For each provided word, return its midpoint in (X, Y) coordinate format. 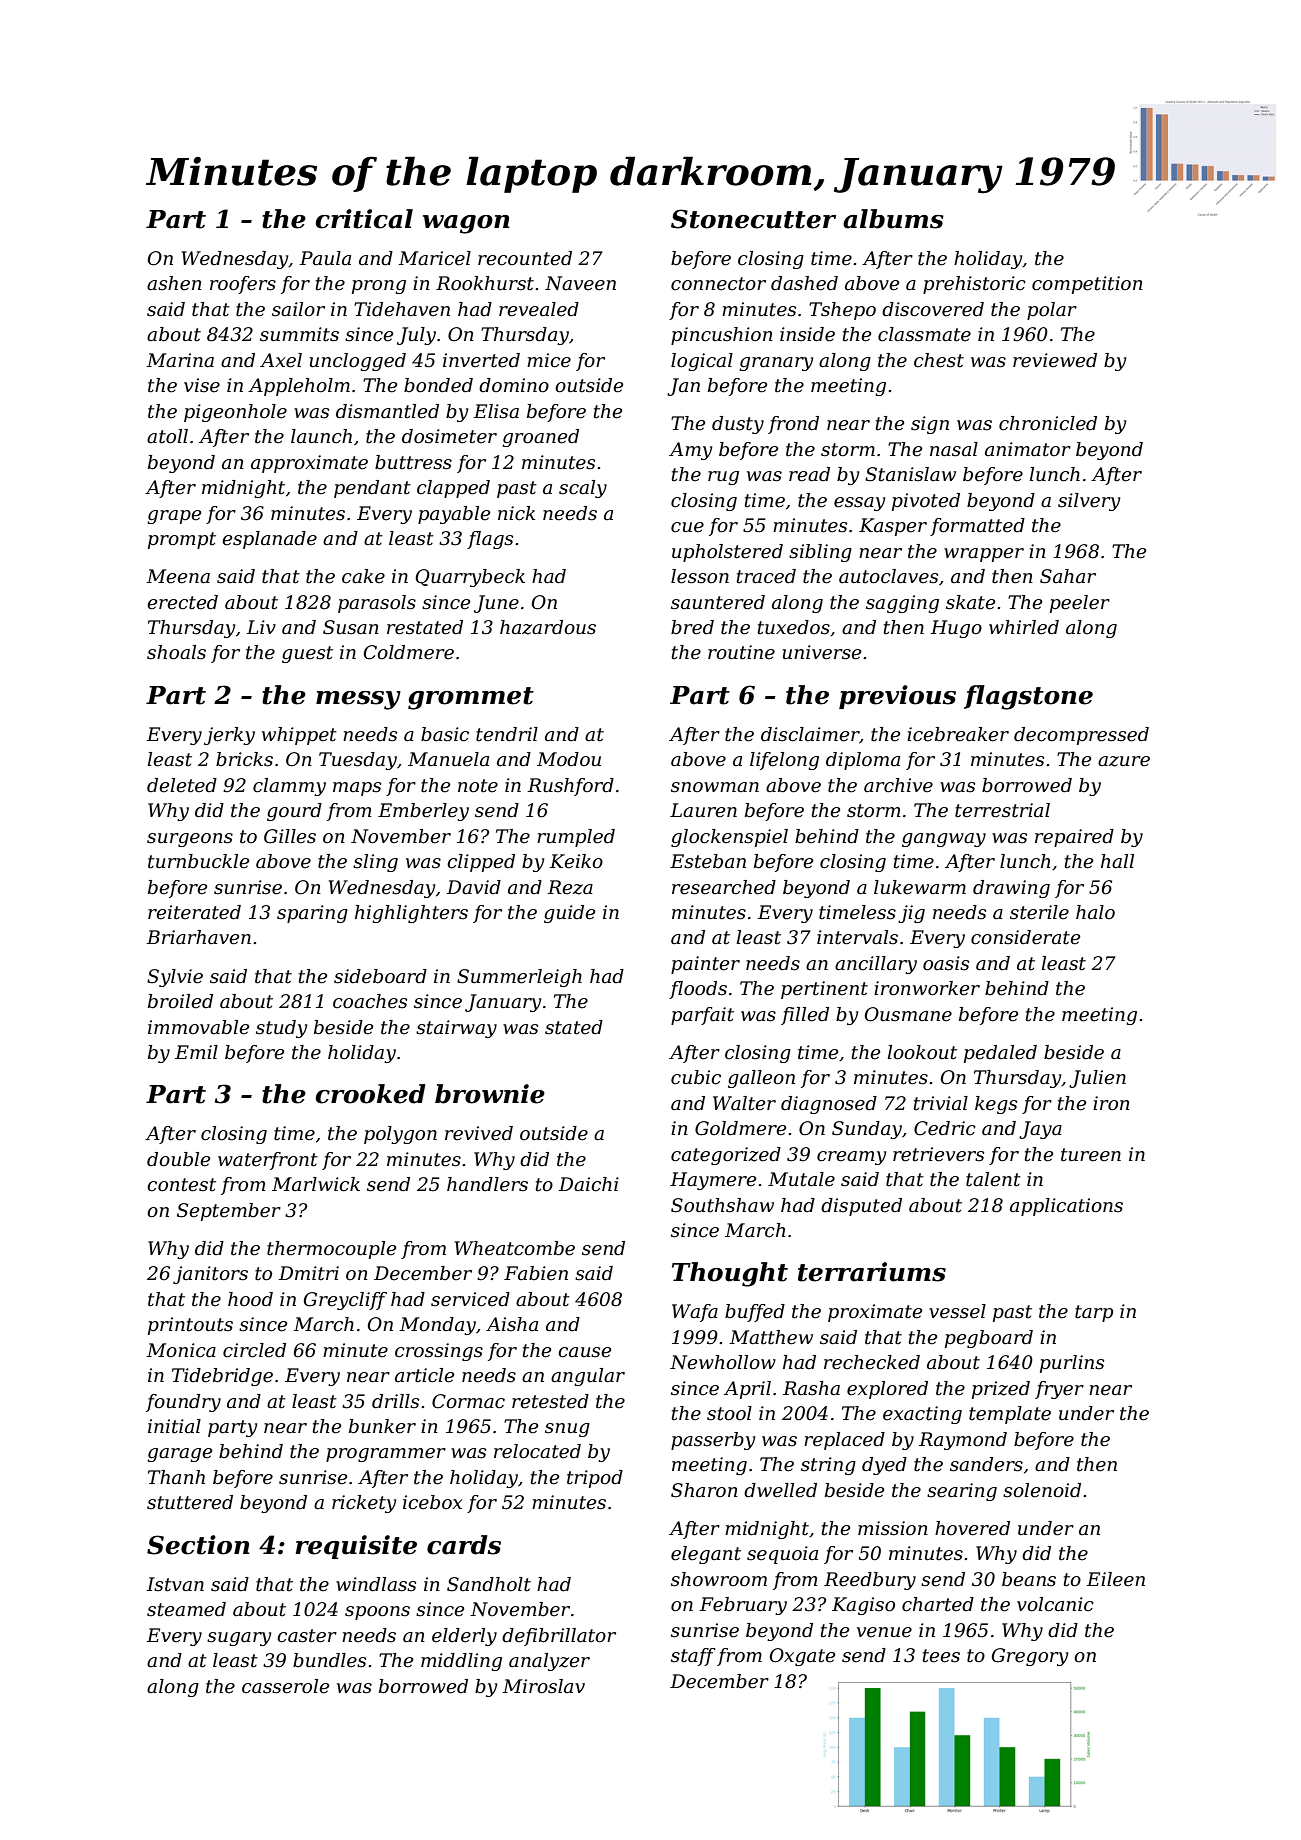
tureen (1091, 1155)
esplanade (269, 540)
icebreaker (958, 734)
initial (174, 1426)
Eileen (1115, 1579)
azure (1124, 761)
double (178, 1159)
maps (357, 789)
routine (741, 652)
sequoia (782, 1555)
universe (822, 652)
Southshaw (722, 1205)
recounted (525, 258)
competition (1087, 285)
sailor (298, 309)
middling (461, 1662)
